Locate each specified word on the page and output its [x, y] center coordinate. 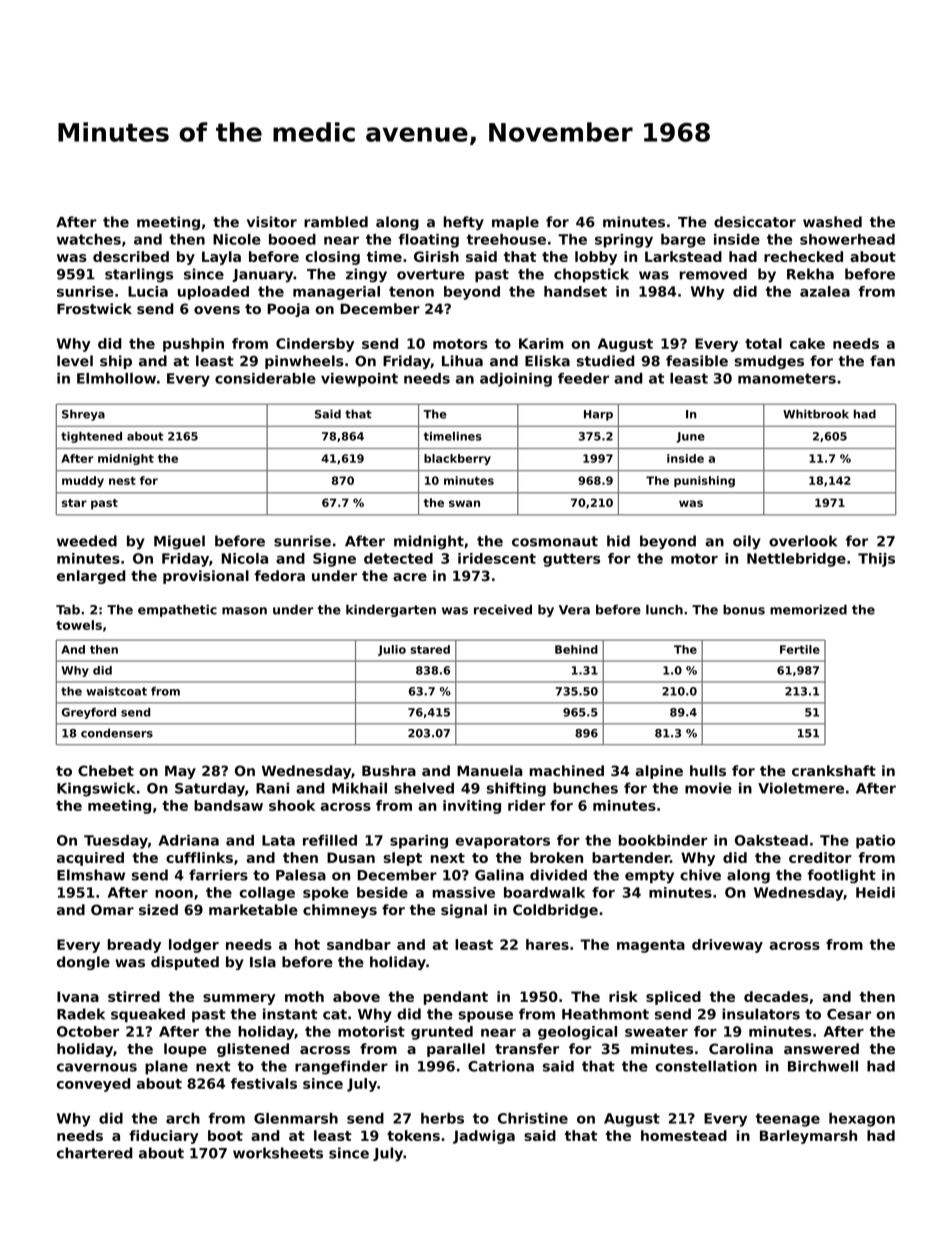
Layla [221, 258]
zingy [366, 275]
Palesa [301, 875]
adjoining [516, 380]
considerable [265, 378]
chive [700, 875]
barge [683, 241]
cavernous [97, 1067]
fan [882, 361]
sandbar [359, 944]
